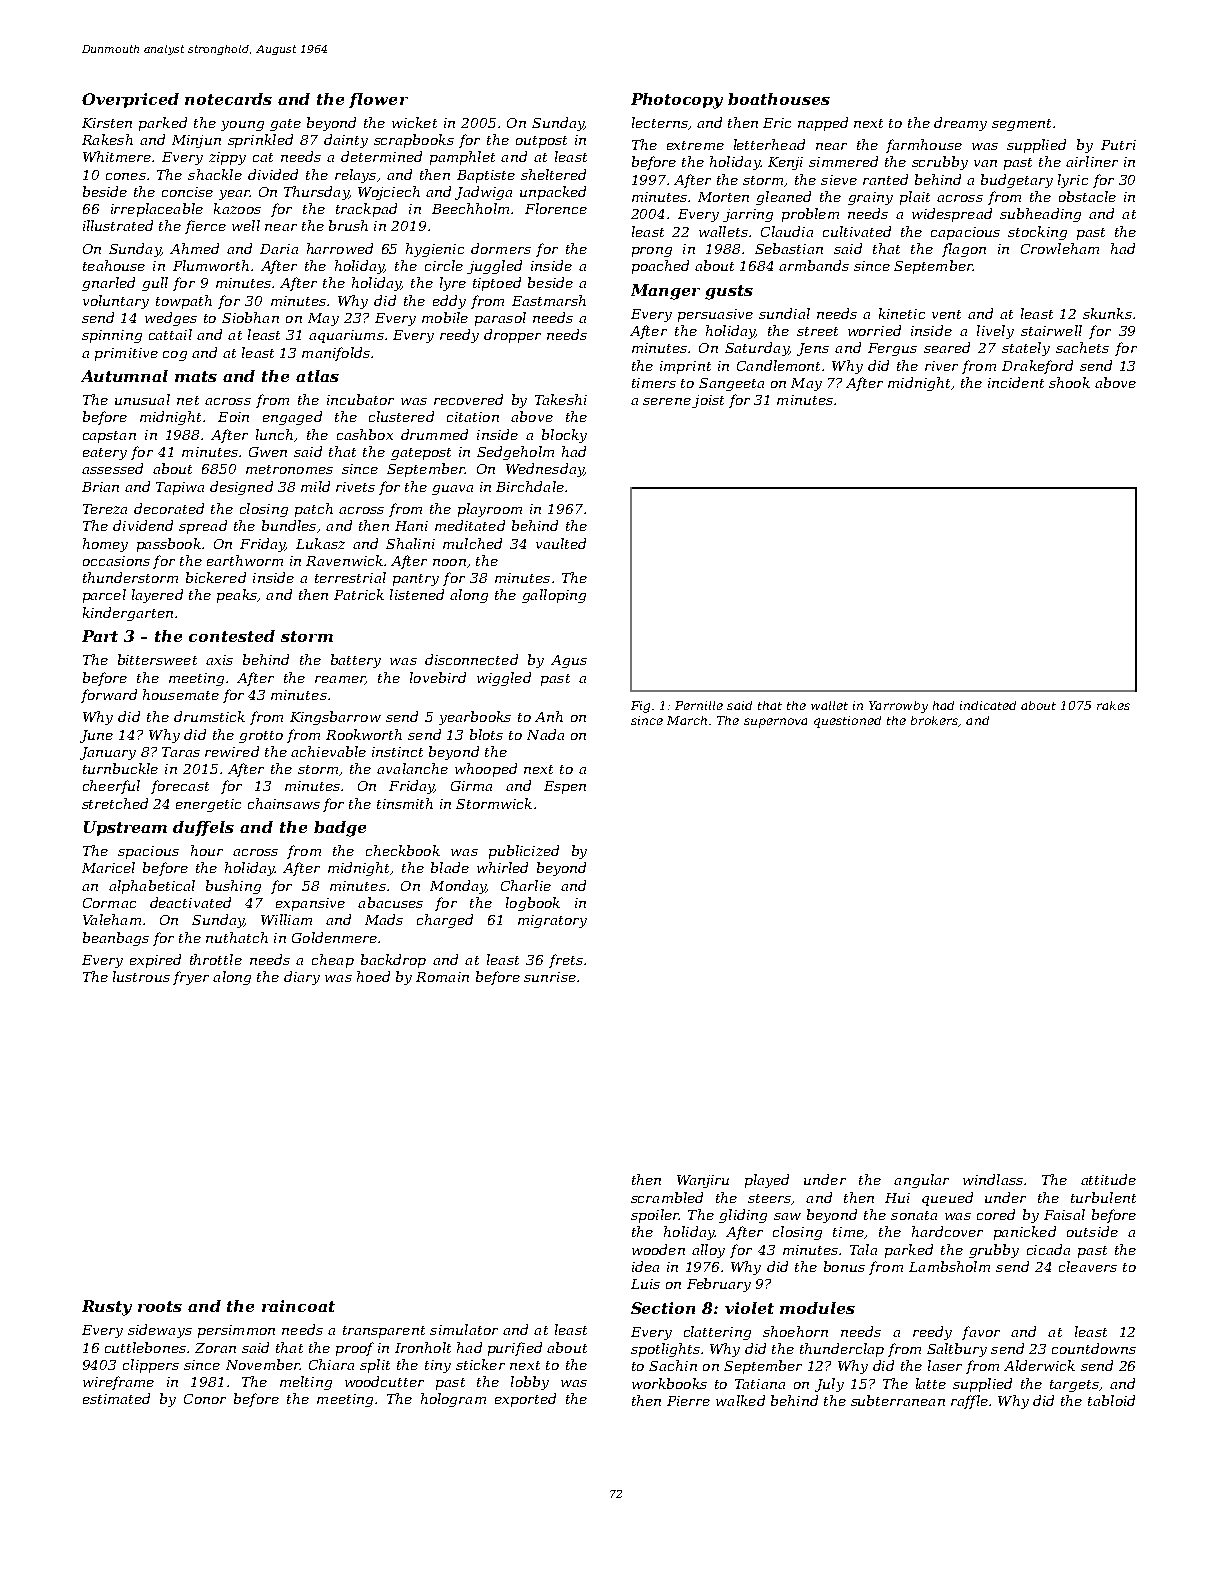 This image has height=1577, width=1218. What do you see at coordinates (1021, 125) in the image?
I see `segment` at bounding box center [1021, 125].
